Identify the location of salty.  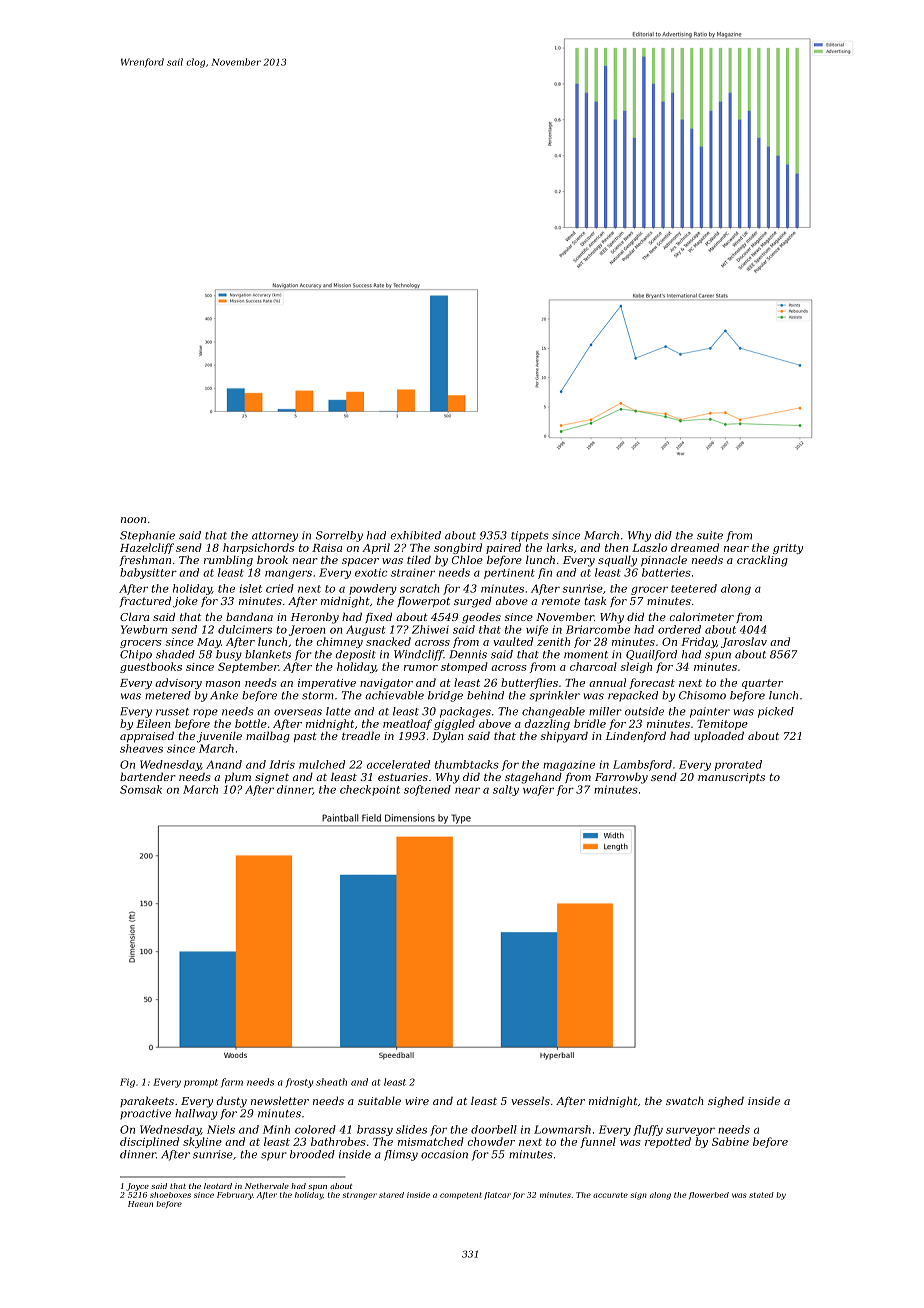
(506, 790).
